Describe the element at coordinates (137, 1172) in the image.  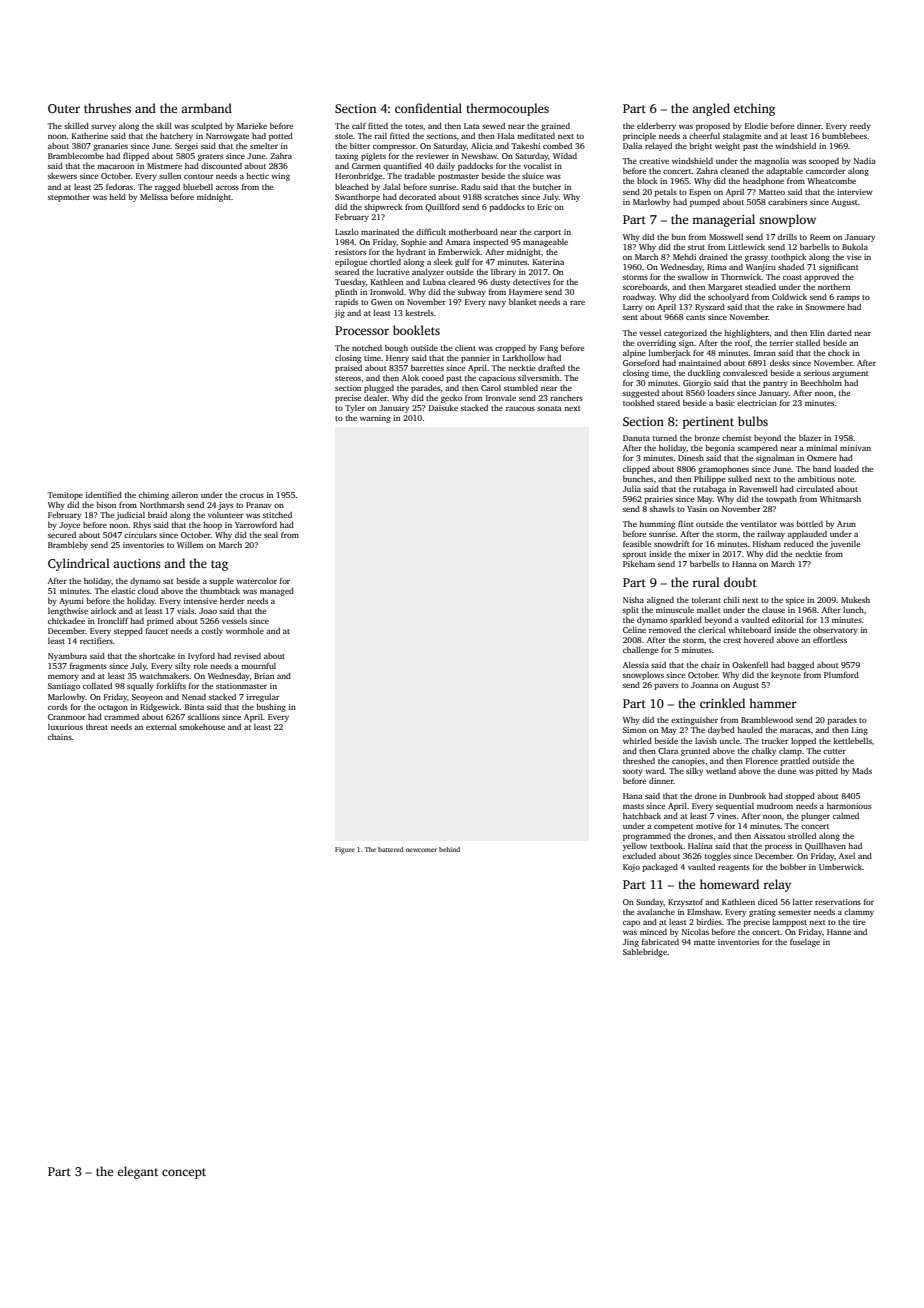
I see `elegant` at that location.
